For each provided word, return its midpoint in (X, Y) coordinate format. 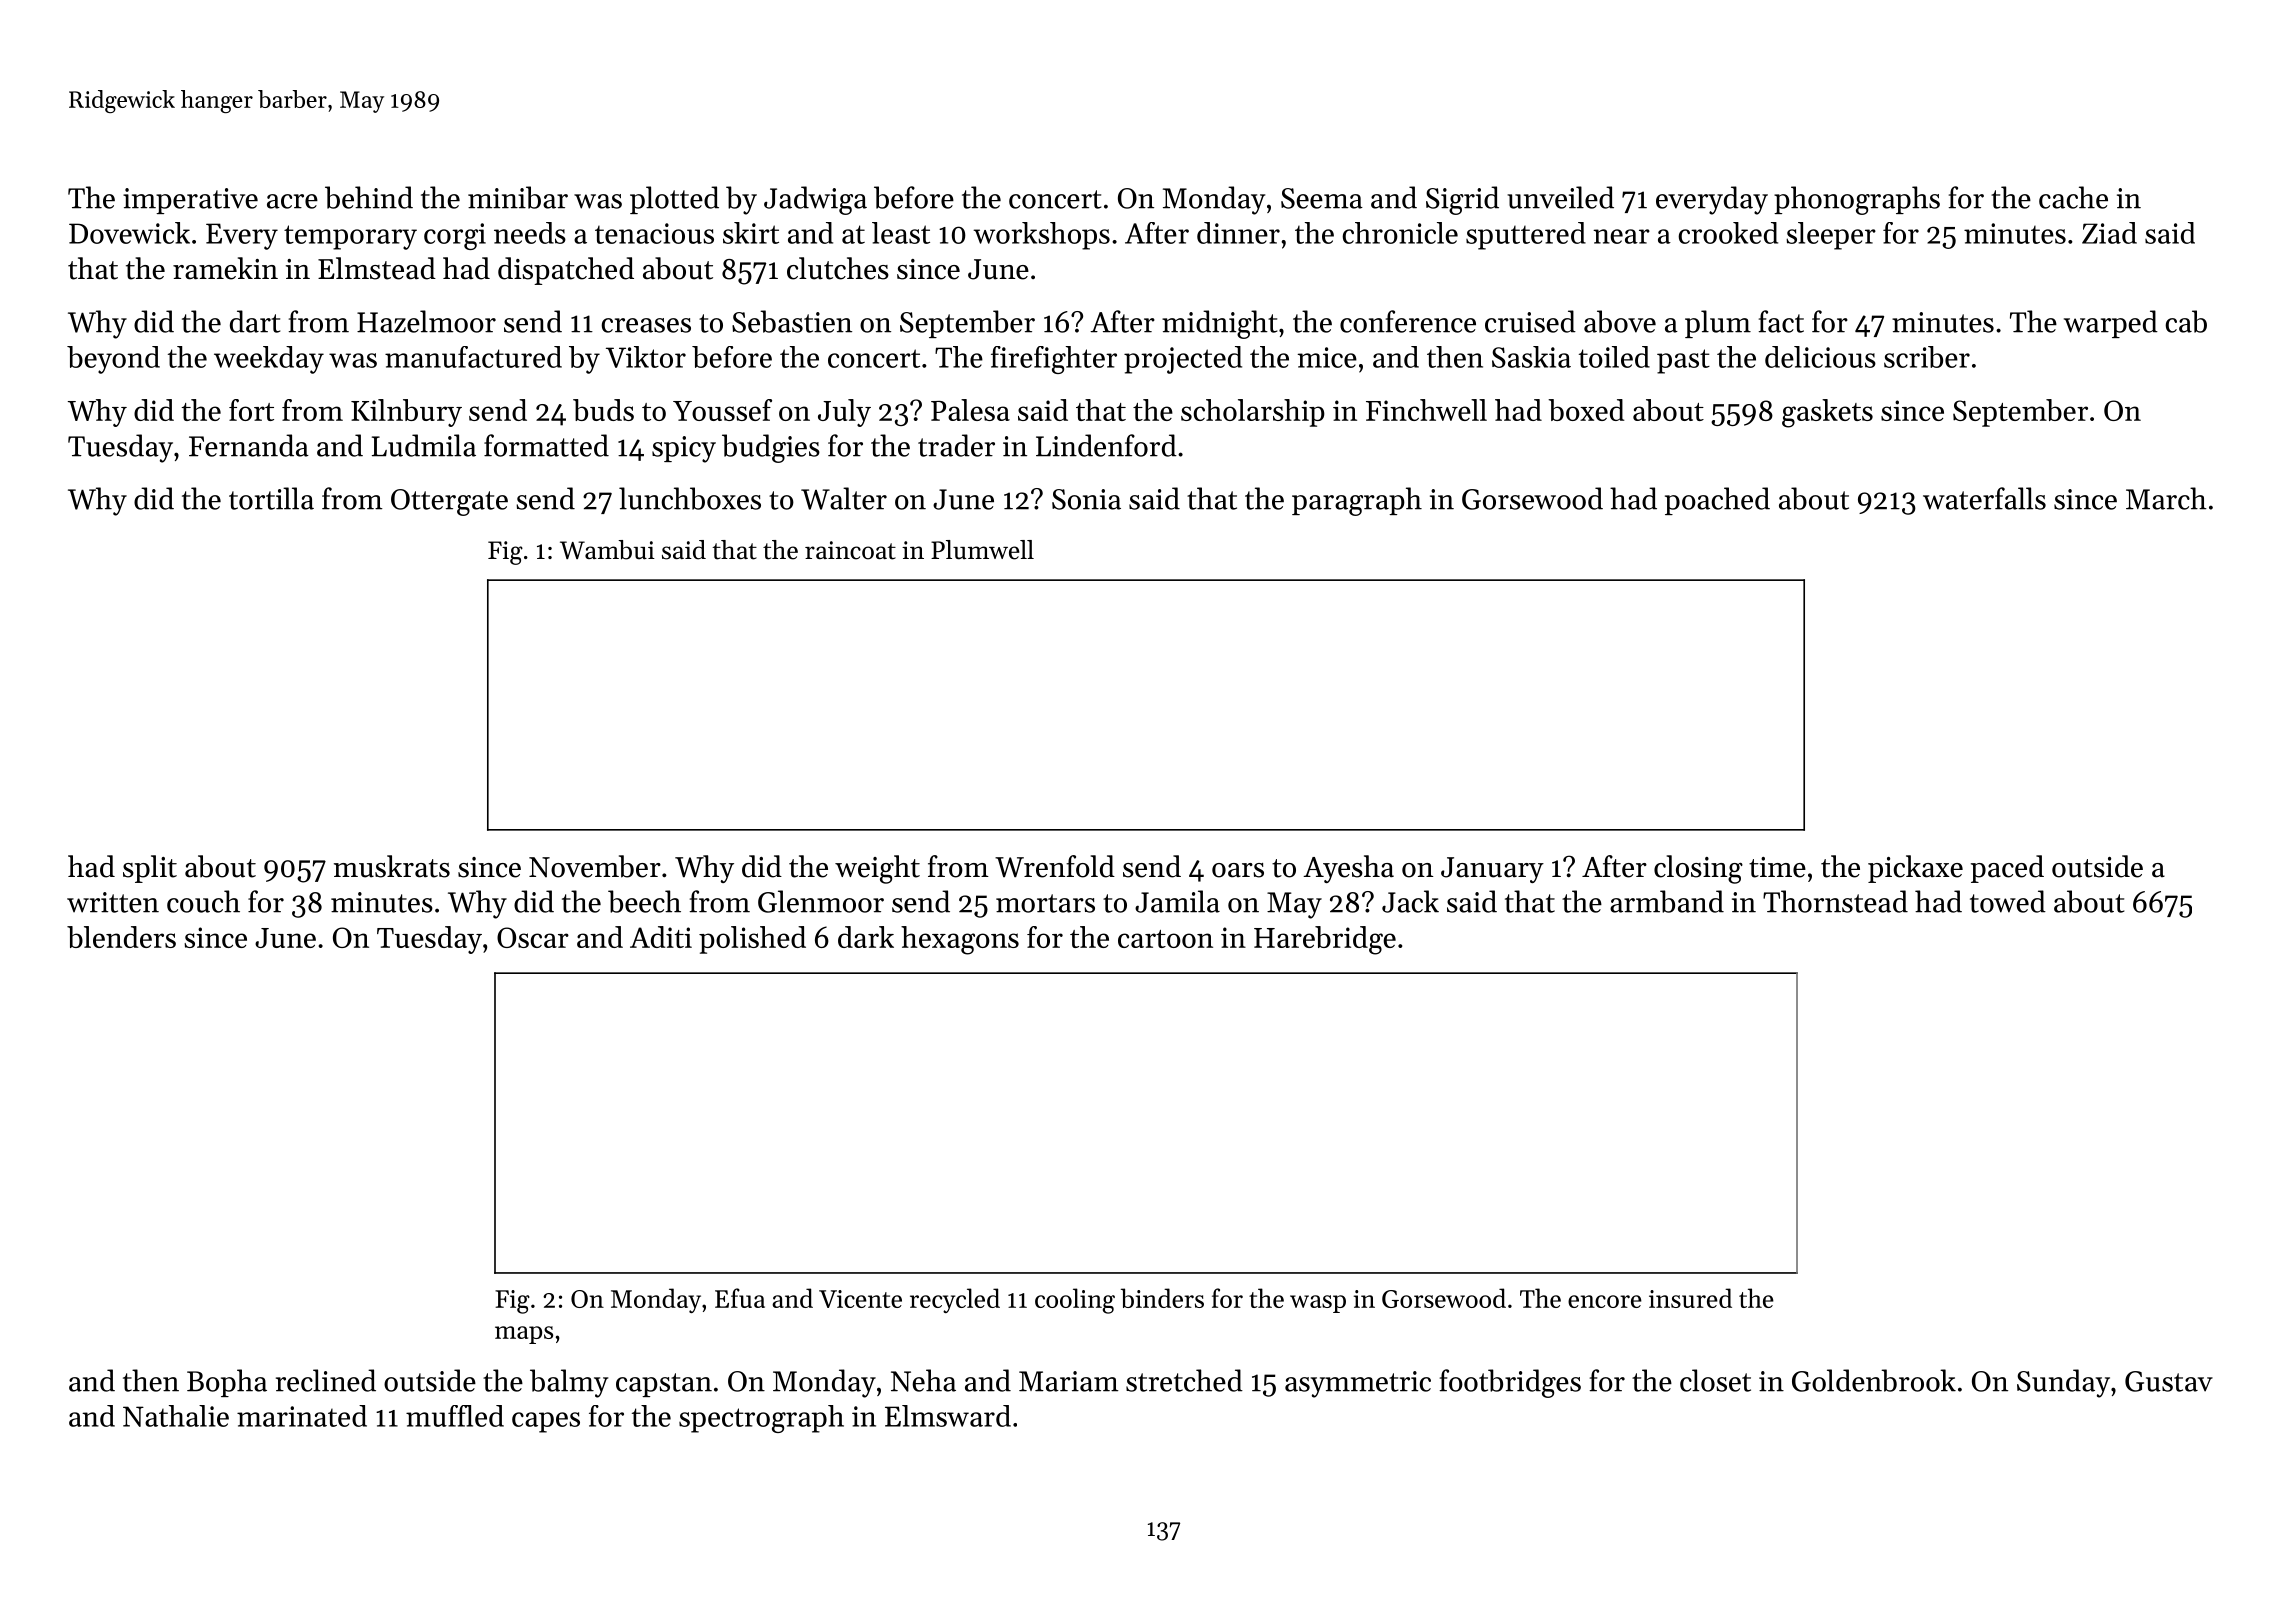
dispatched (566, 271)
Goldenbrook (1874, 1380)
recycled (955, 1300)
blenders (121, 937)
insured (1690, 1298)
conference (1408, 321)
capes (546, 1422)
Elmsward (948, 1416)
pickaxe (1915, 869)
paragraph (1357, 501)
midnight (1219, 324)
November (595, 866)
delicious (1820, 357)
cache (2073, 197)
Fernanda (249, 445)
